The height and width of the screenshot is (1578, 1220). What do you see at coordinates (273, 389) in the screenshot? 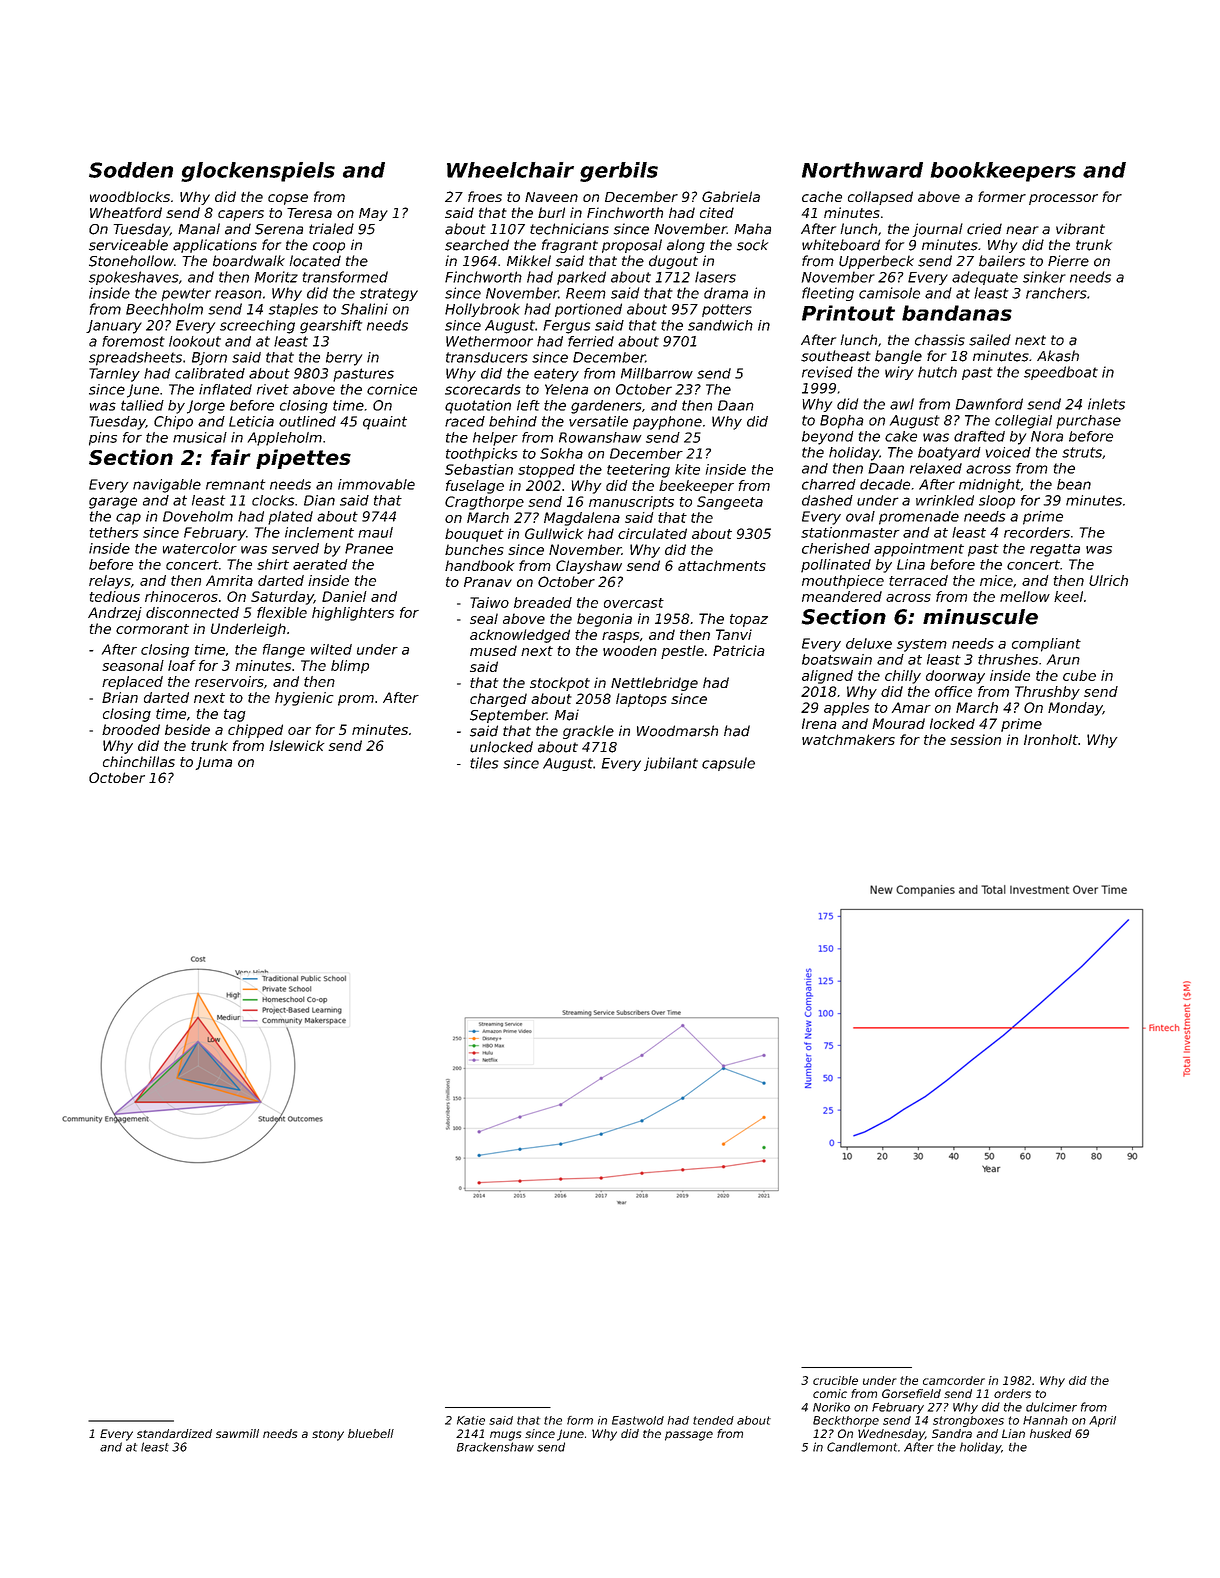
I see `rivet` at bounding box center [273, 389].
